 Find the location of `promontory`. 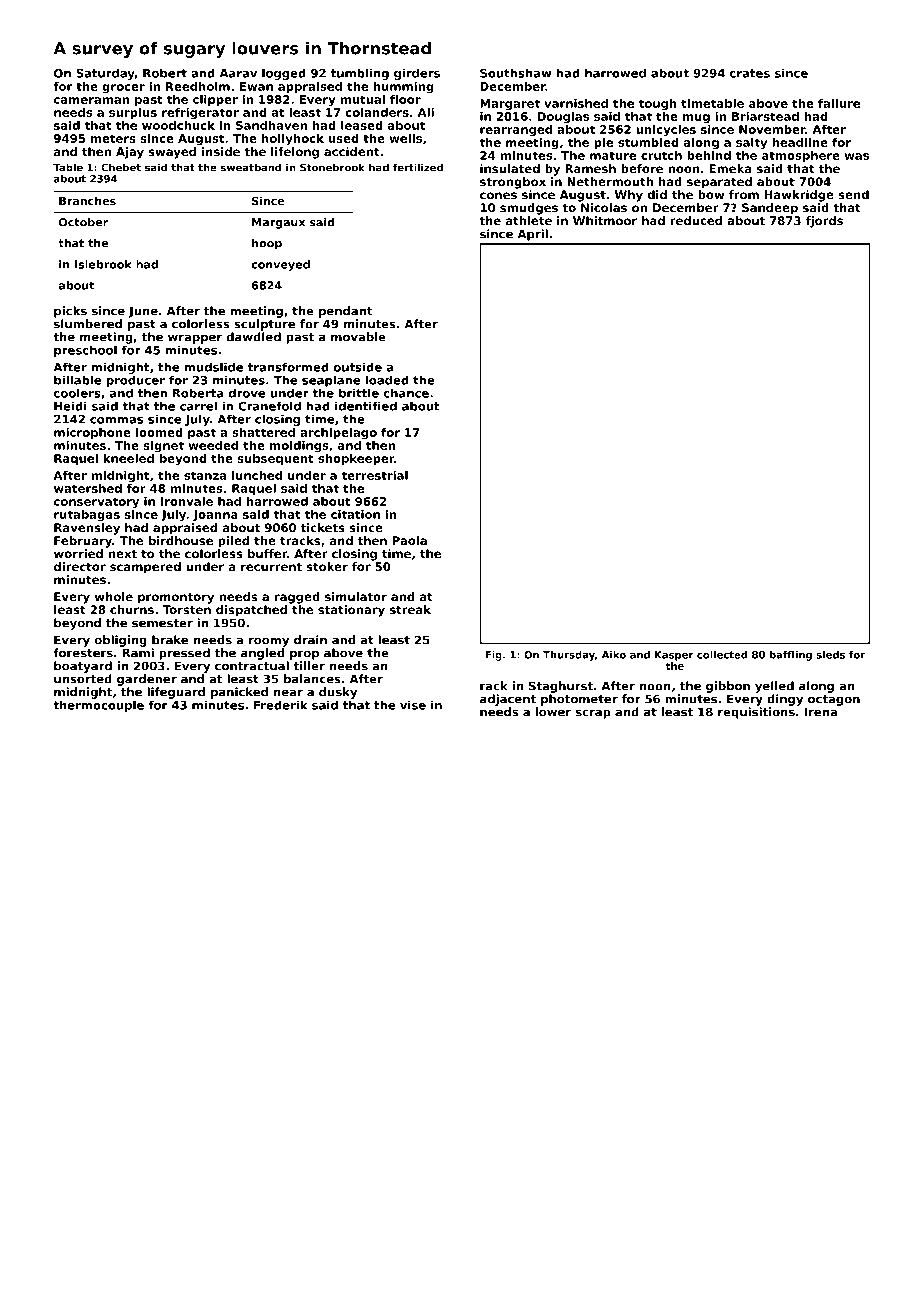

promontory is located at coordinates (176, 598).
